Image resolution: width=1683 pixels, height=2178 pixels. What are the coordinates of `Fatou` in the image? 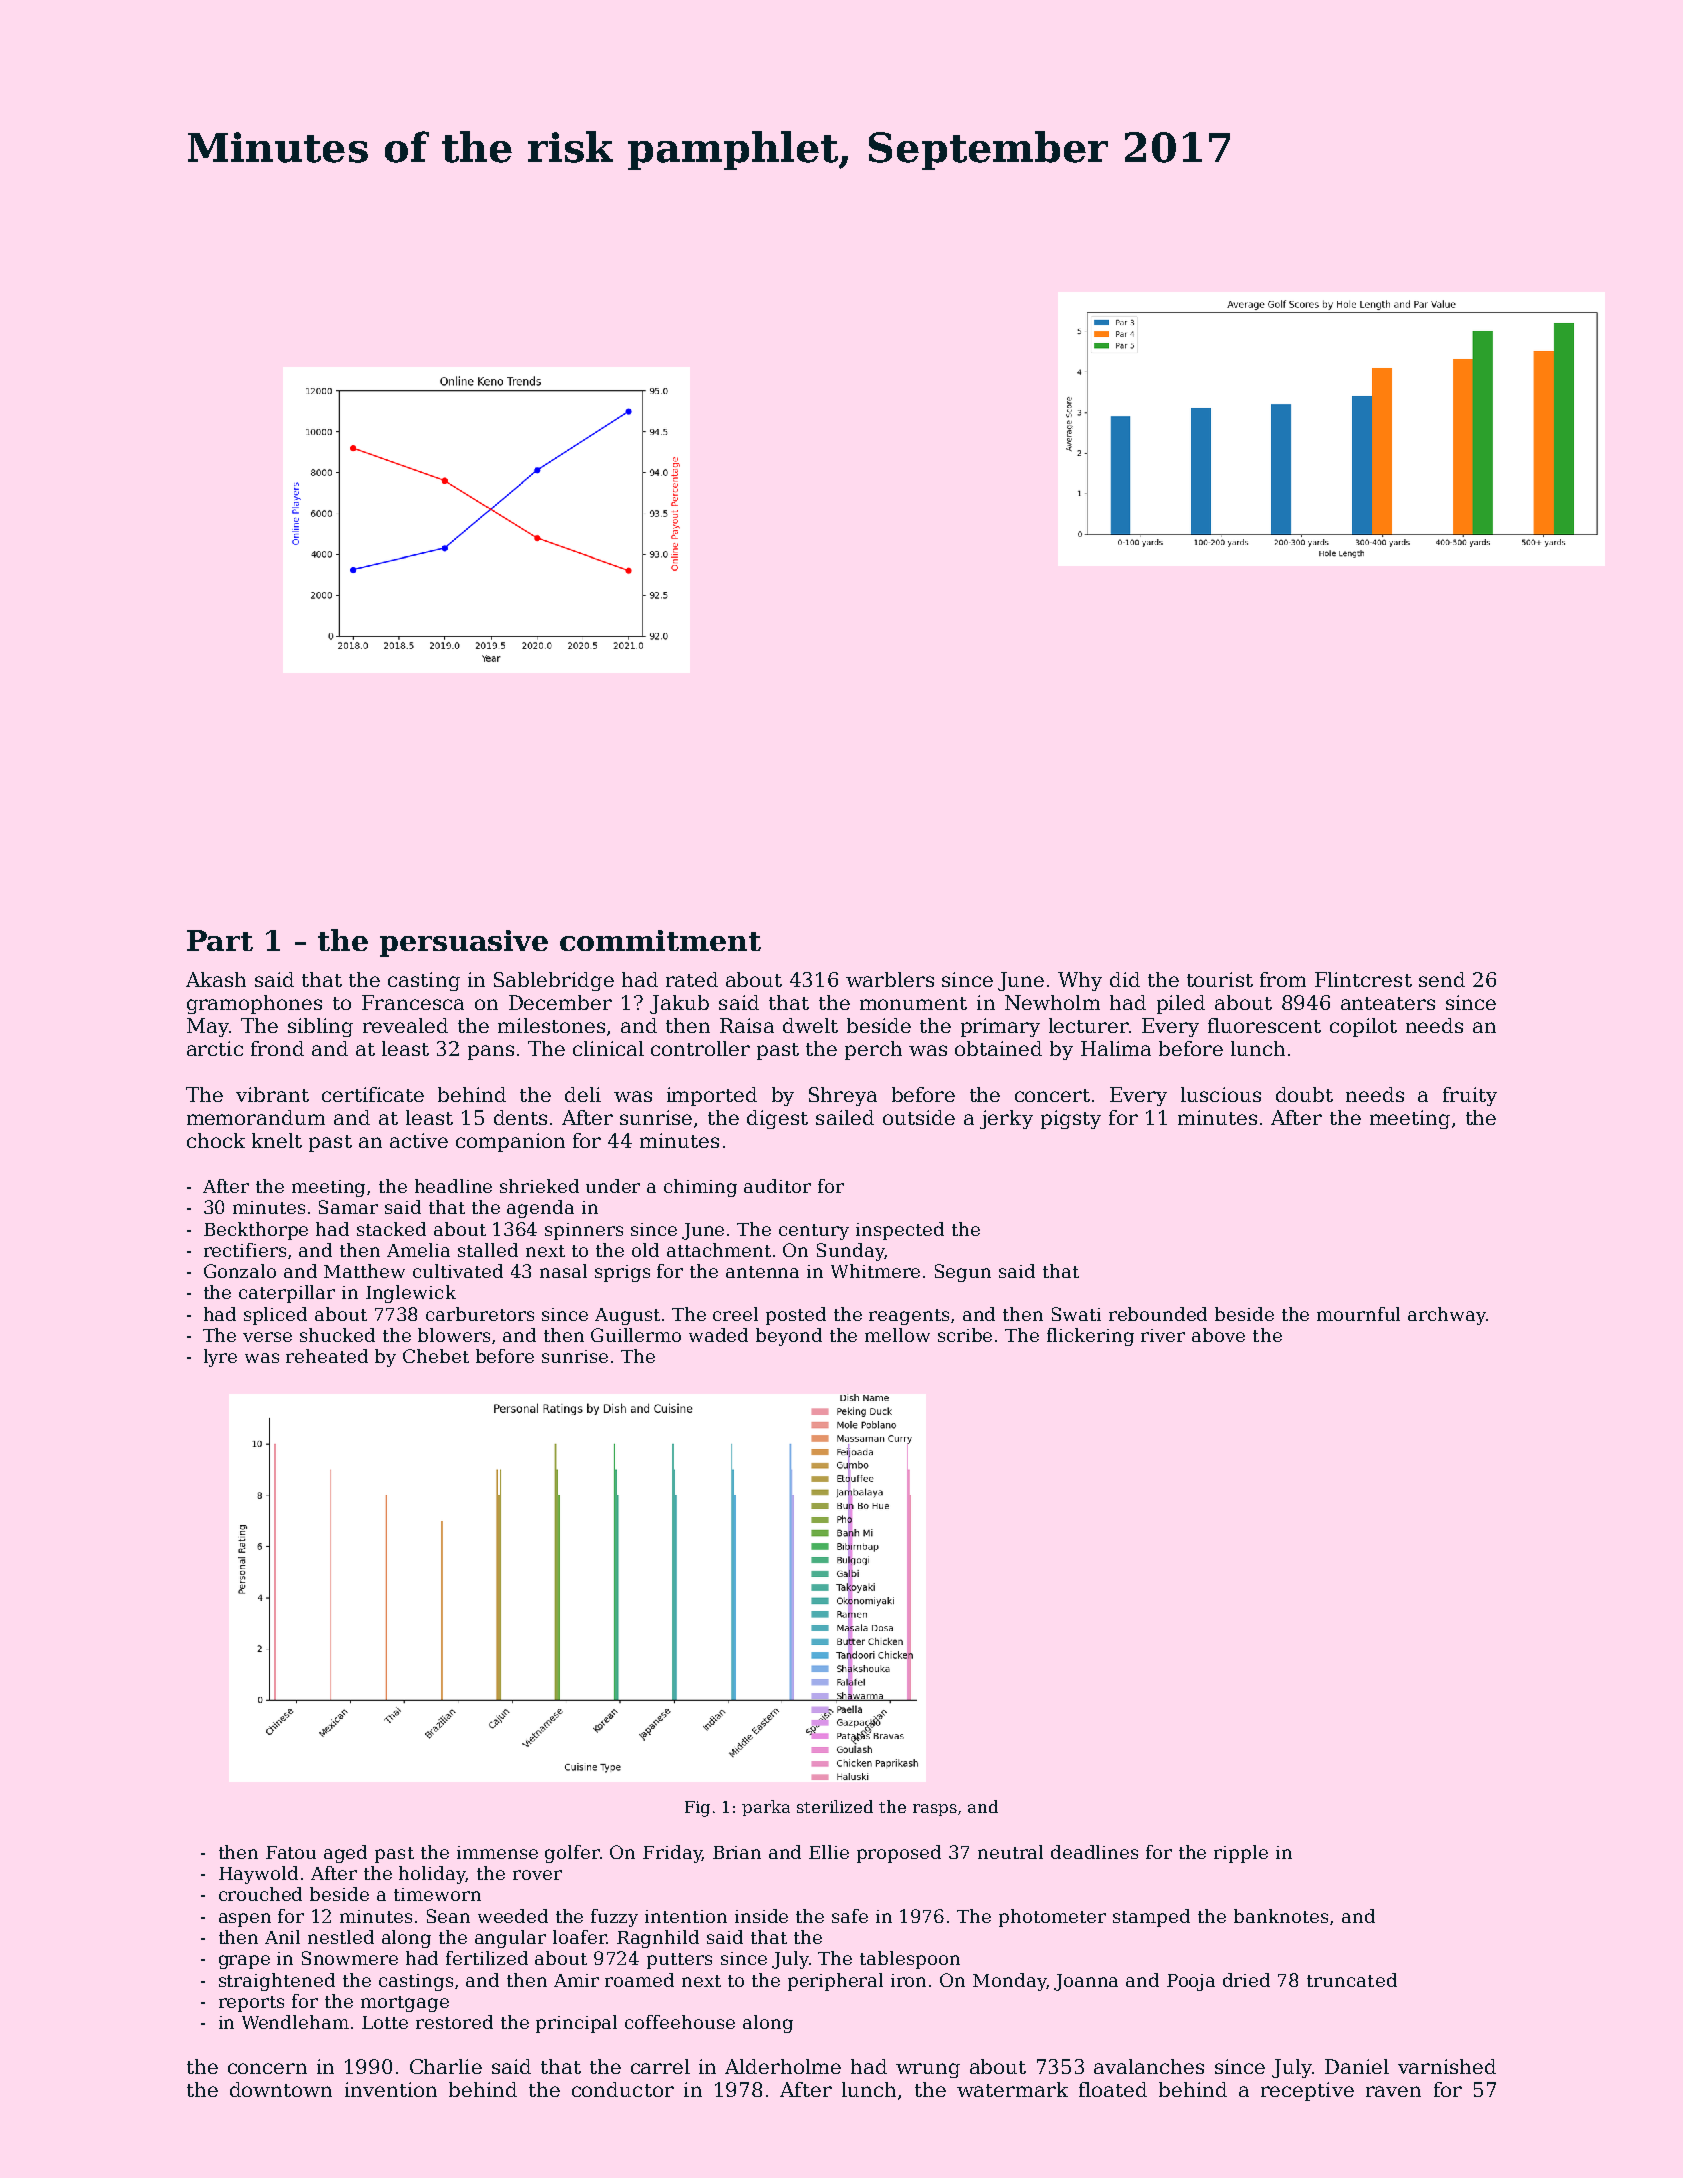 It's located at (291, 1852).
